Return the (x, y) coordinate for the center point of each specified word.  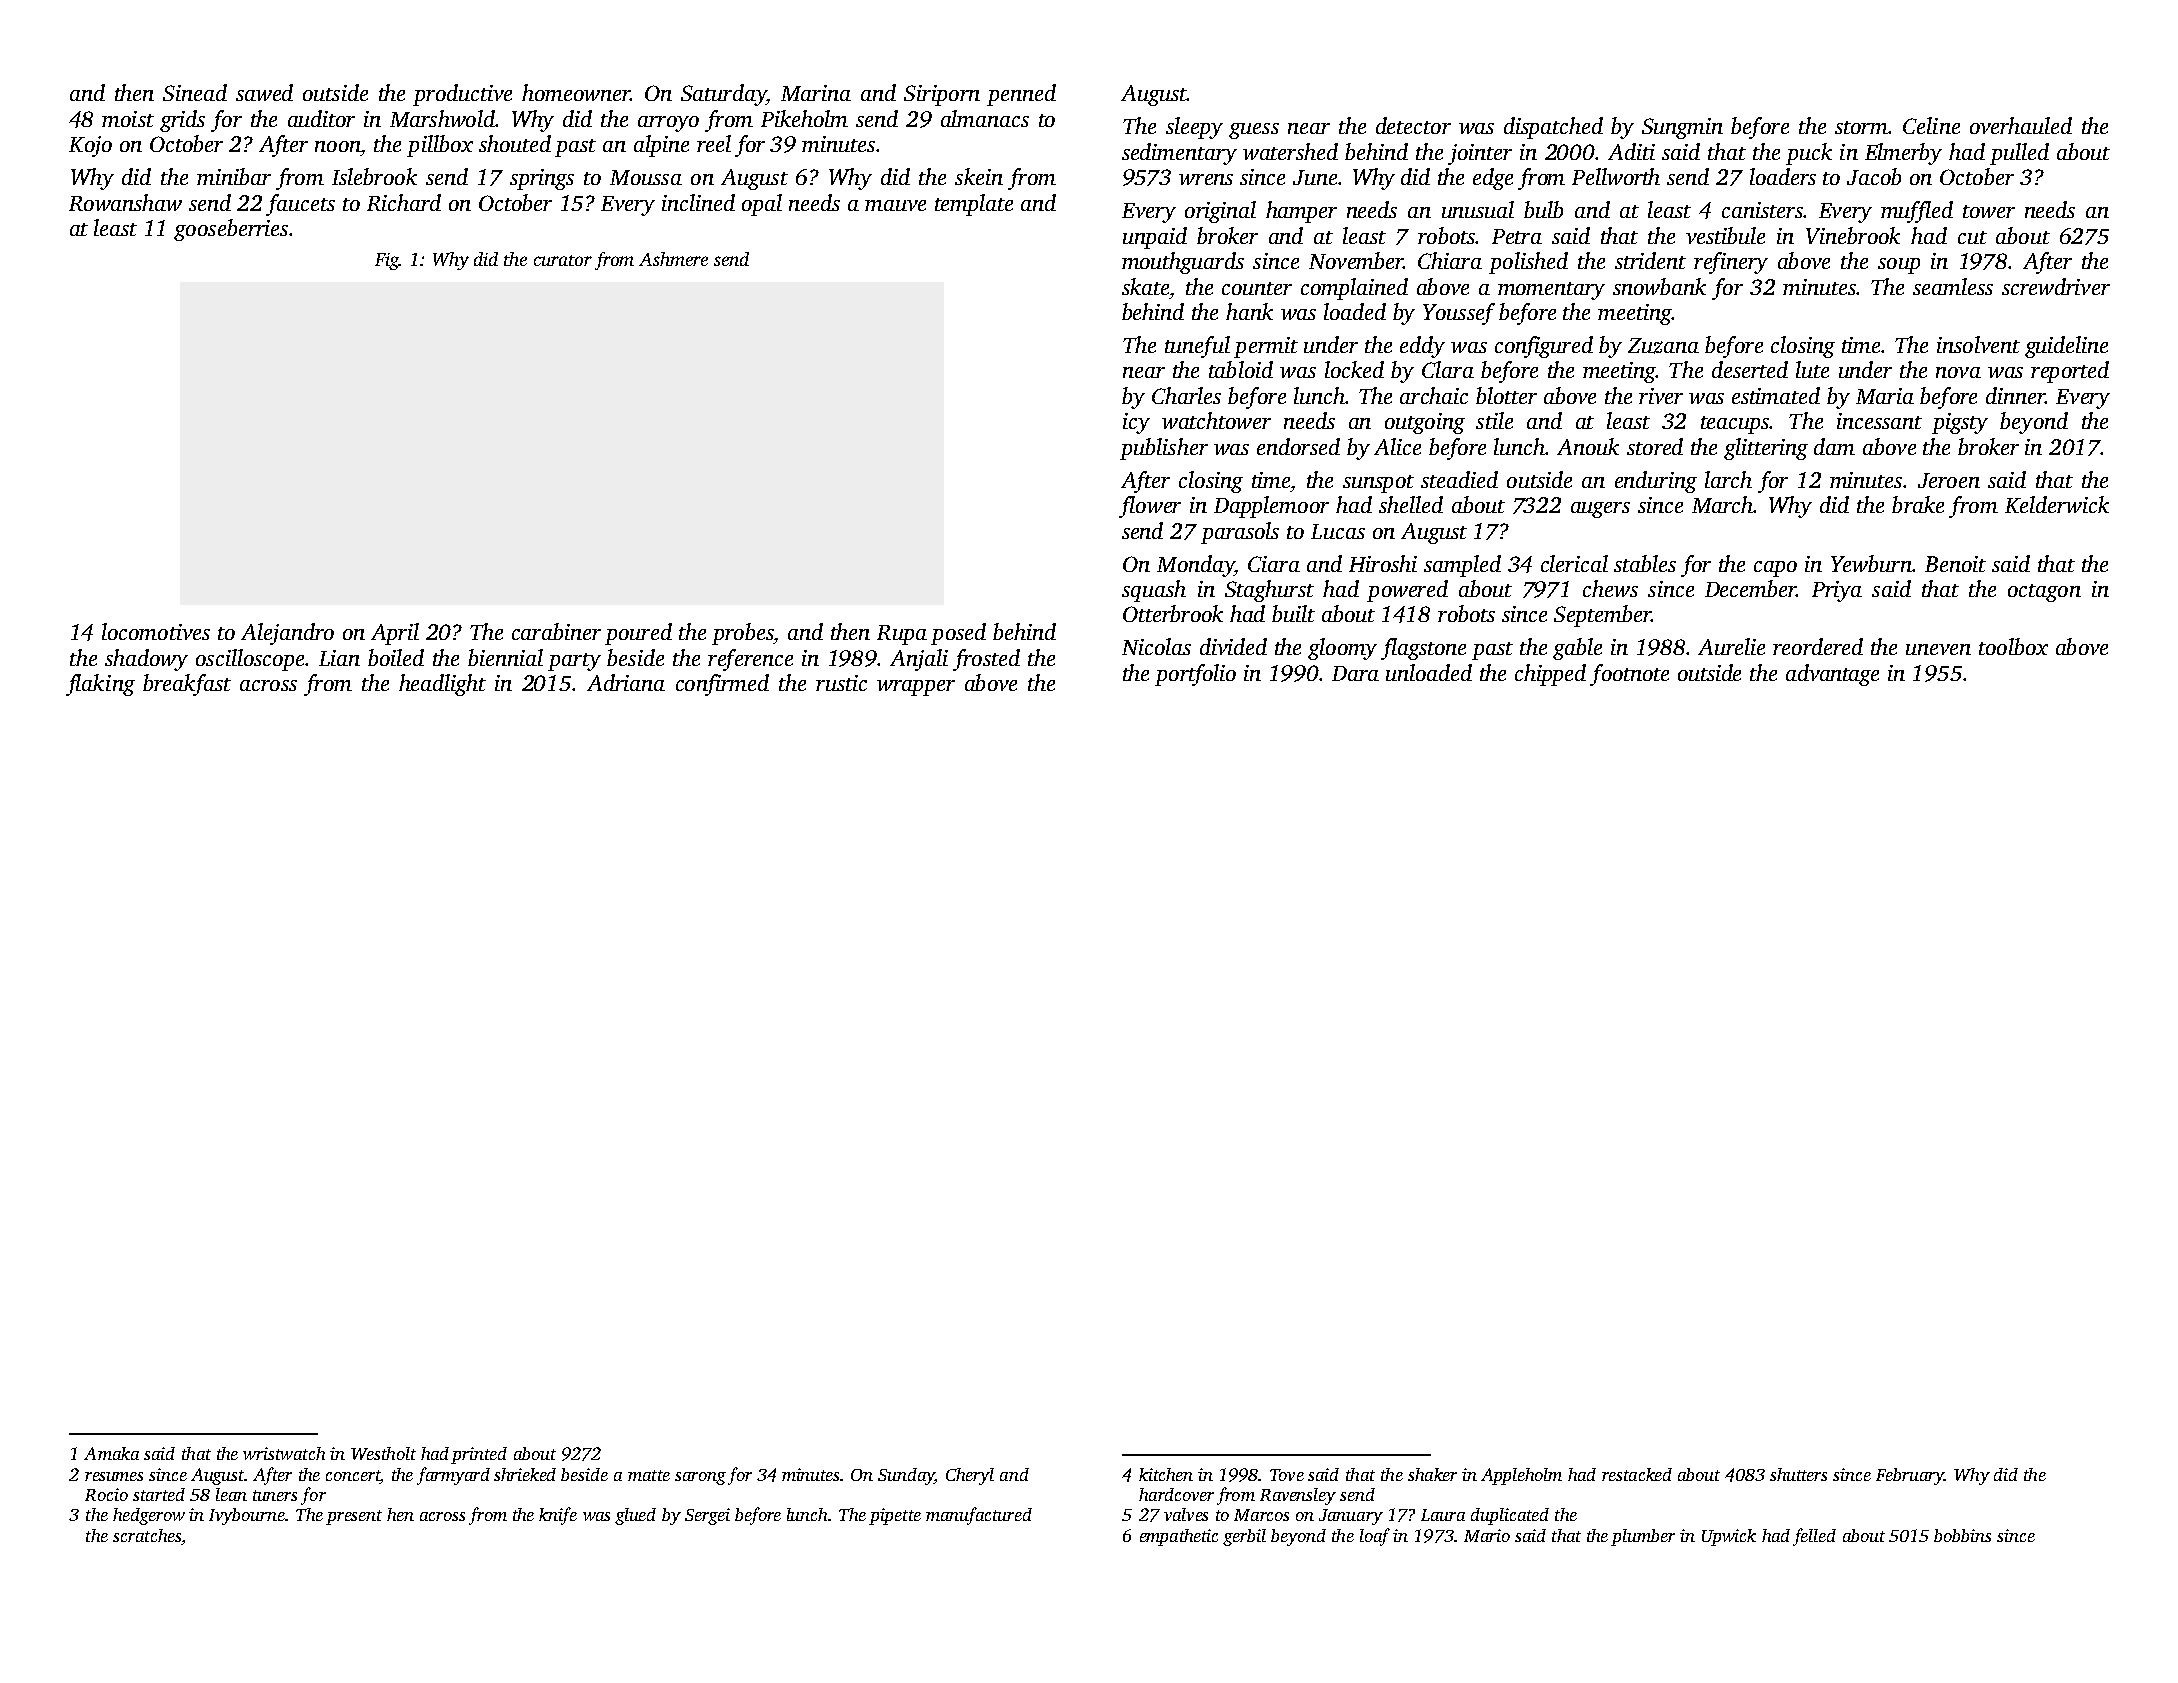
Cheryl (970, 1476)
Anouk (1588, 446)
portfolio (1195, 675)
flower (1150, 507)
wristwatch (284, 1453)
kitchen (1166, 1474)
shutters (1798, 1474)
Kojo (90, 146)
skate (1145, 286)
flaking (100, 685)
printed (479, 1455)
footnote (1629, 675)
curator (563, 260)
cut (1972, 237)
